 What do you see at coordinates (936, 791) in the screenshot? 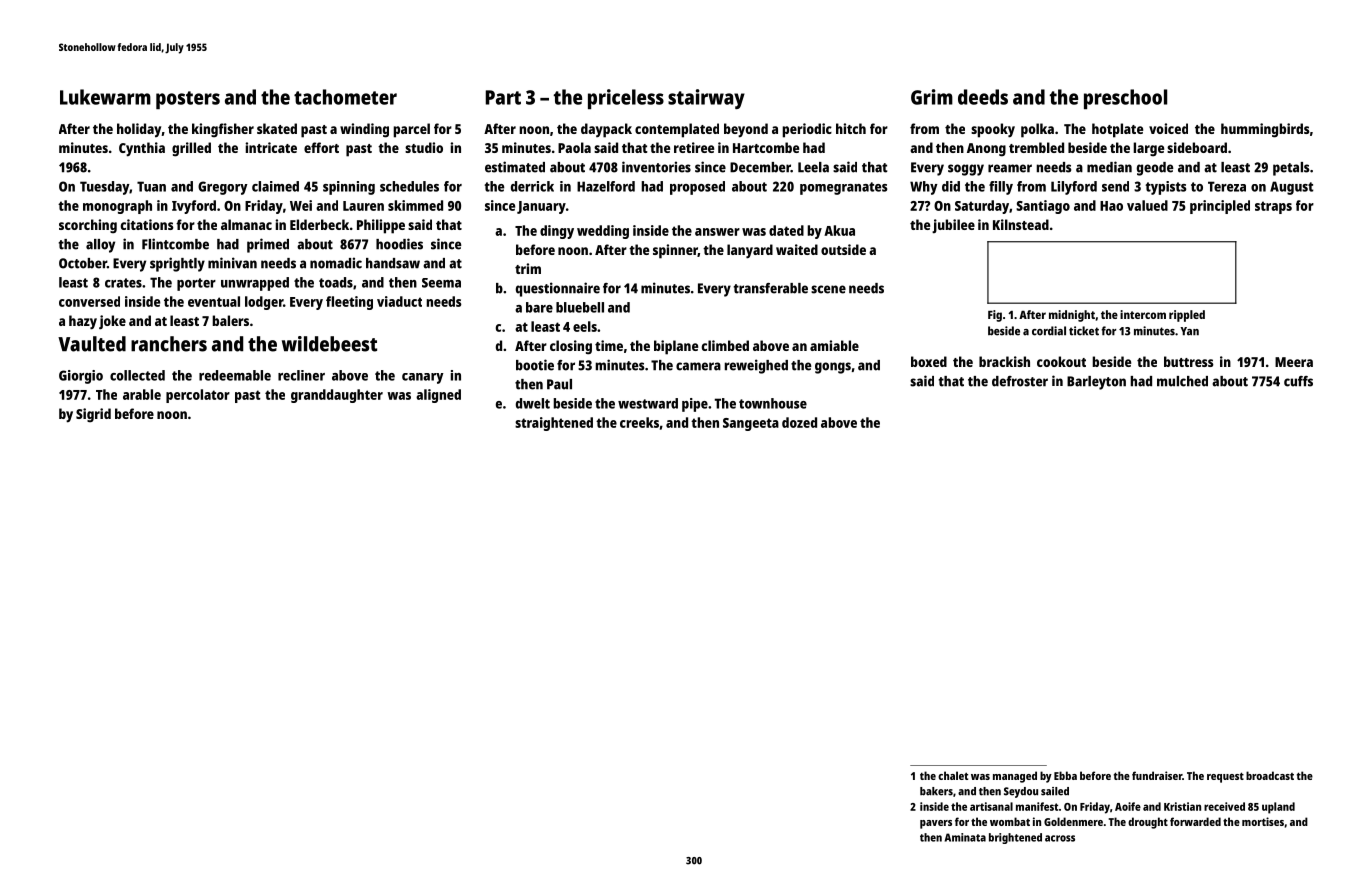
I see `bakers` at bounding box center [936, 791].
